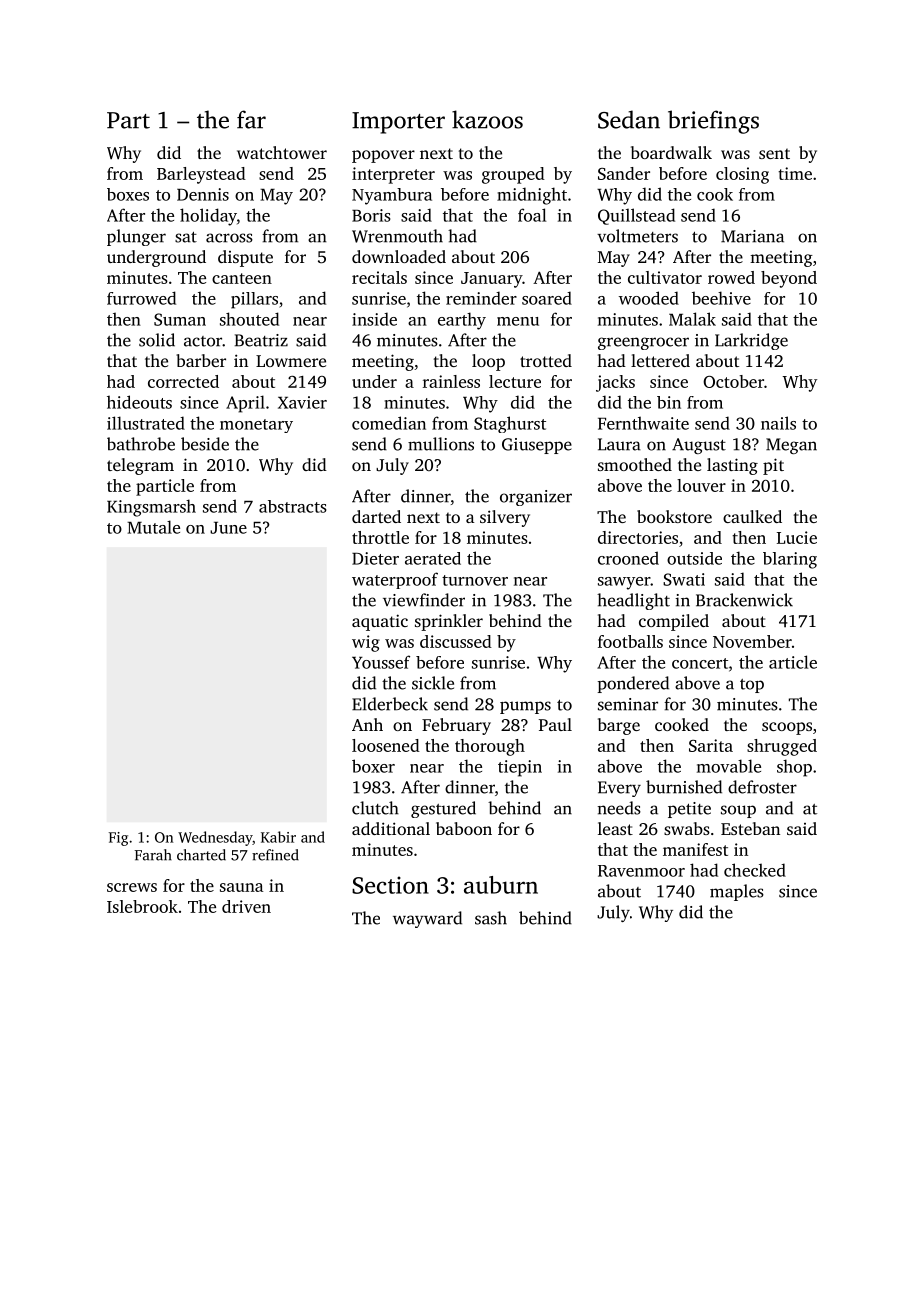 This screenshot has width=924, height=1308. Describe the element at coordinates (153, 527) in the screenshot. I see `Mutale` at that location.
